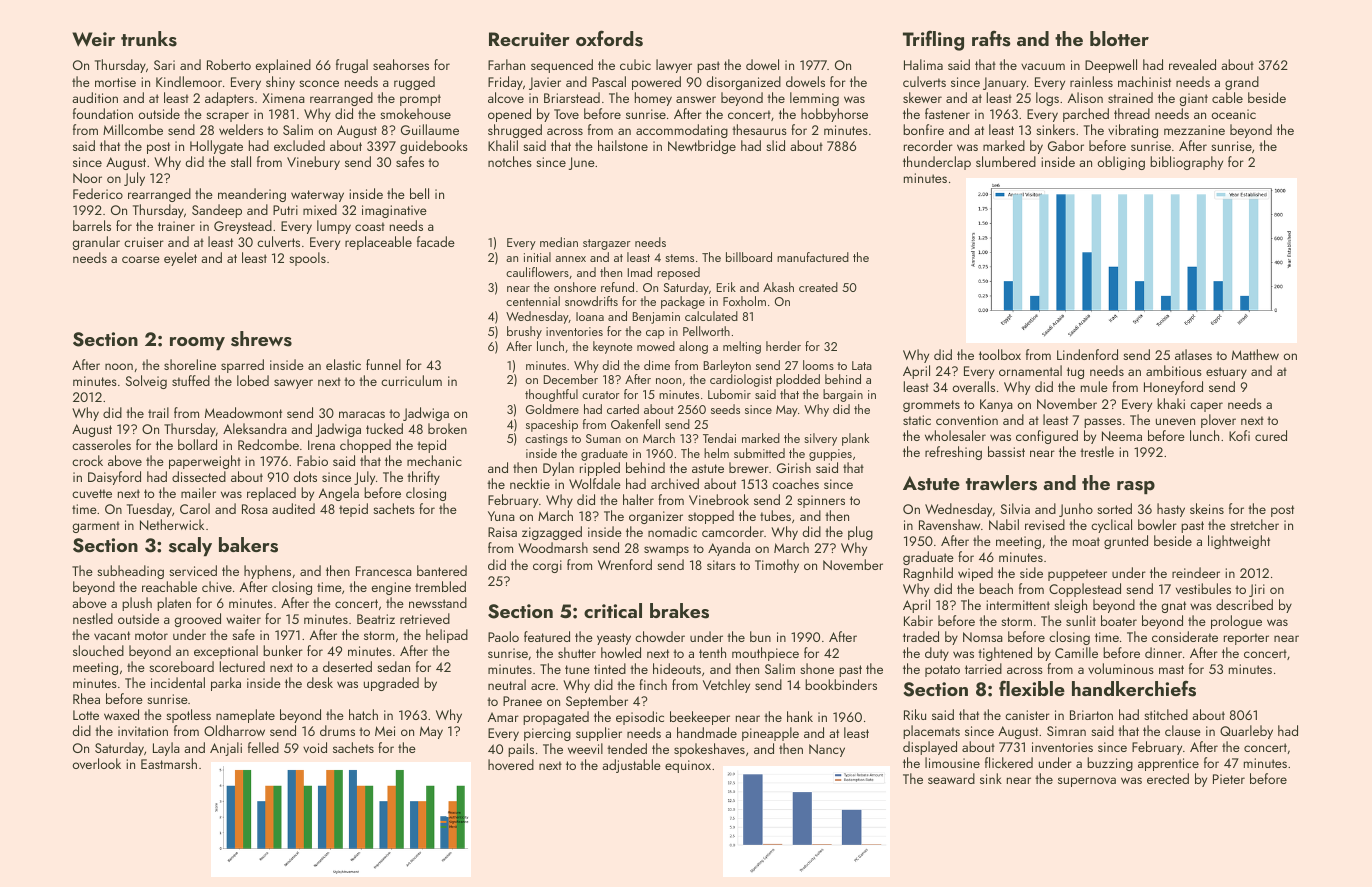  Describe the element at coordinates (656, 346) in the screenshot. I see `mowed` at that location.
